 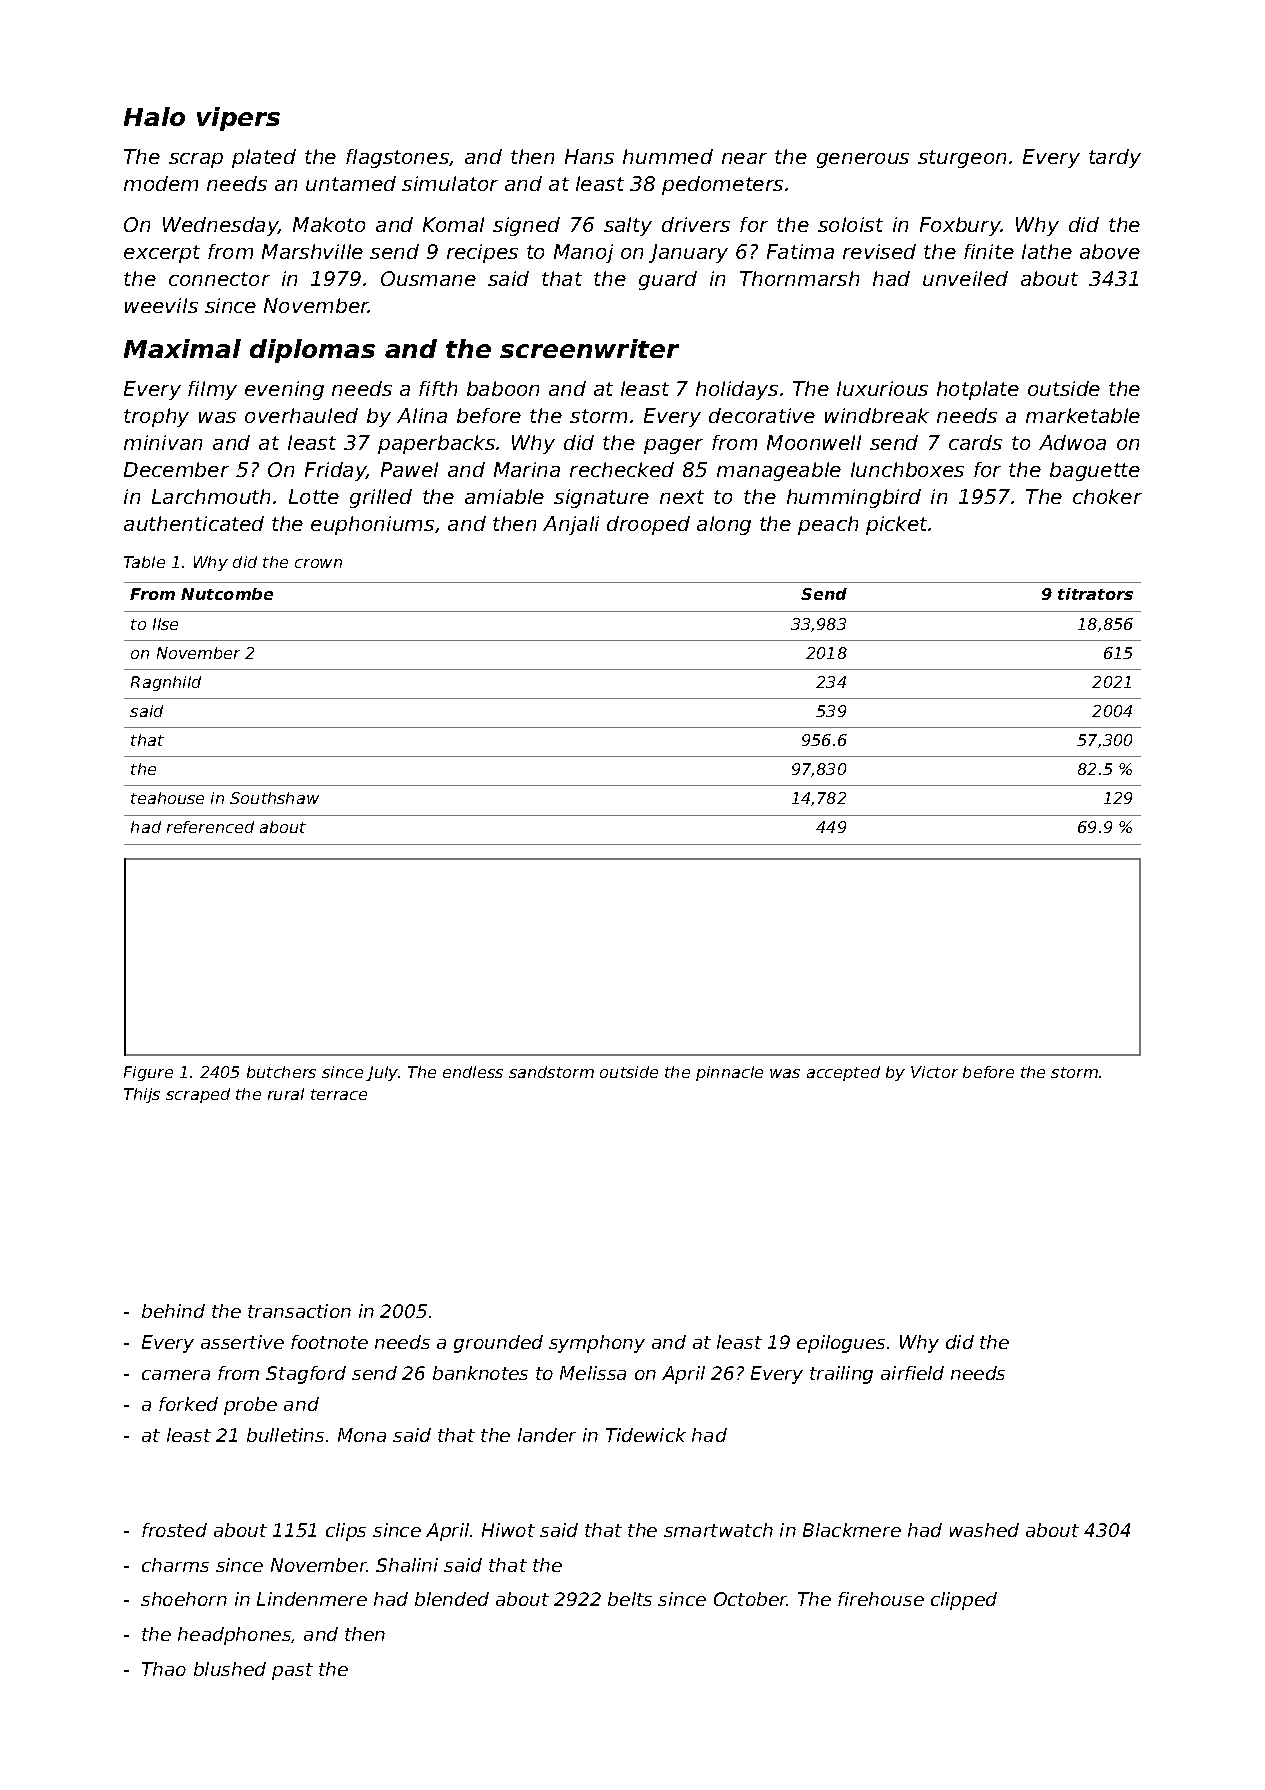 I want to click on clipped, so click(x=964, y=1601).
